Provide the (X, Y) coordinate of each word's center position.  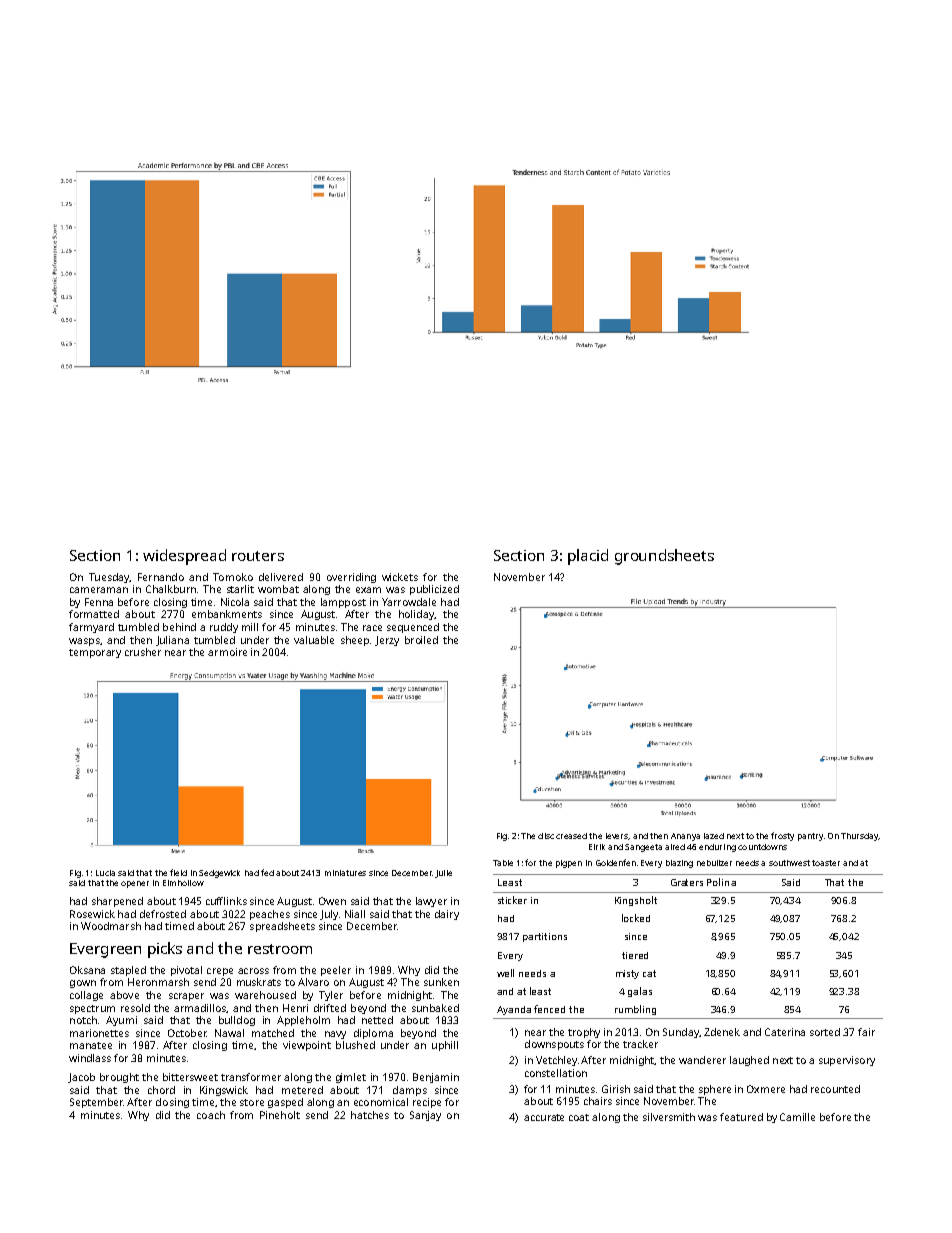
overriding (351, 578)
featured (741, 1117)
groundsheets (664, 557)
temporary (95, 653)
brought (119, 1078)
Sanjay (425, 1116)
